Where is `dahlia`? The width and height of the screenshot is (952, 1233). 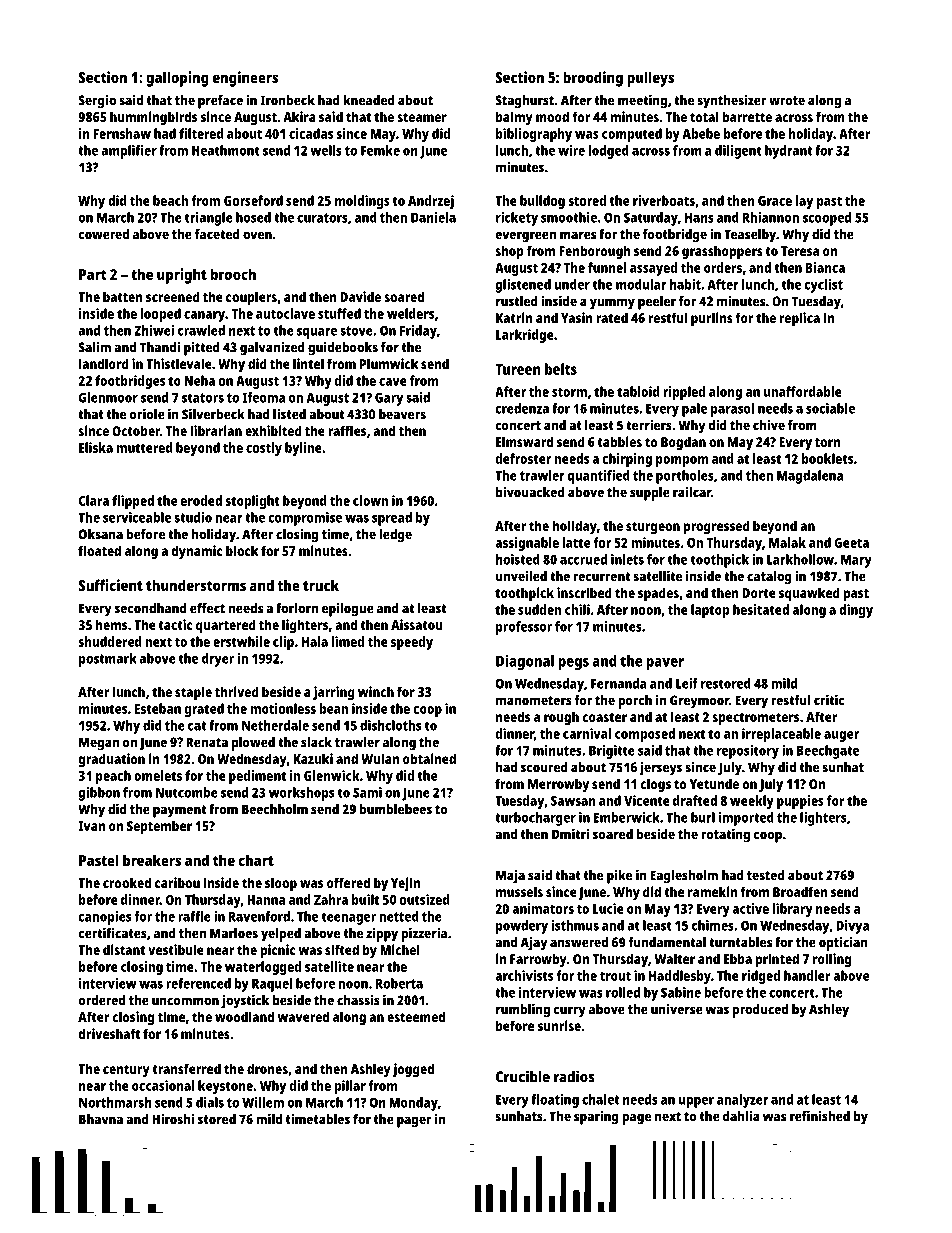 dahlia is located at coordinates (741, 1116).
